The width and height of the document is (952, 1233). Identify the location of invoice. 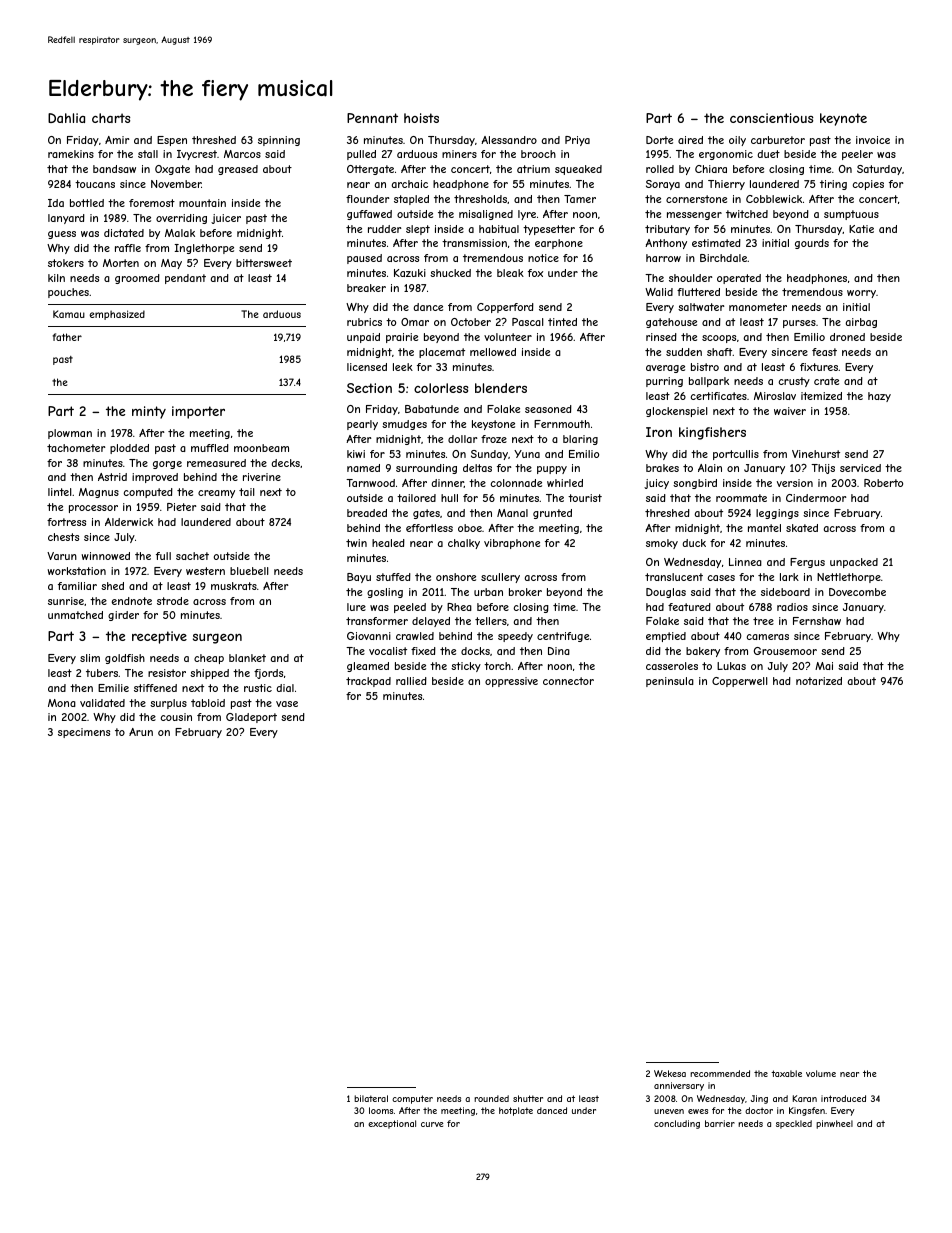
(873, 140).
